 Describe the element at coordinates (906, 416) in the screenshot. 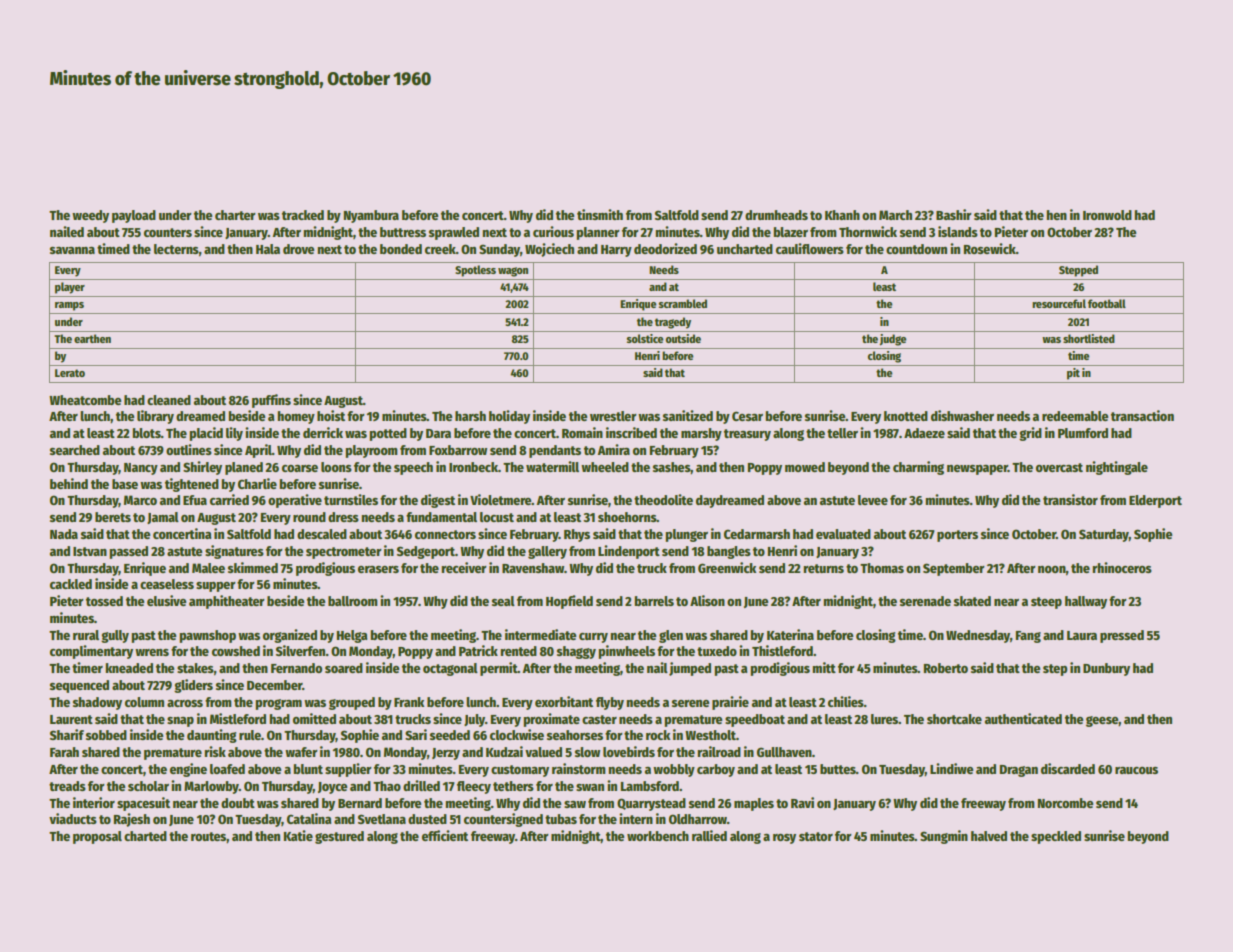

I see `knotted` at that location.
